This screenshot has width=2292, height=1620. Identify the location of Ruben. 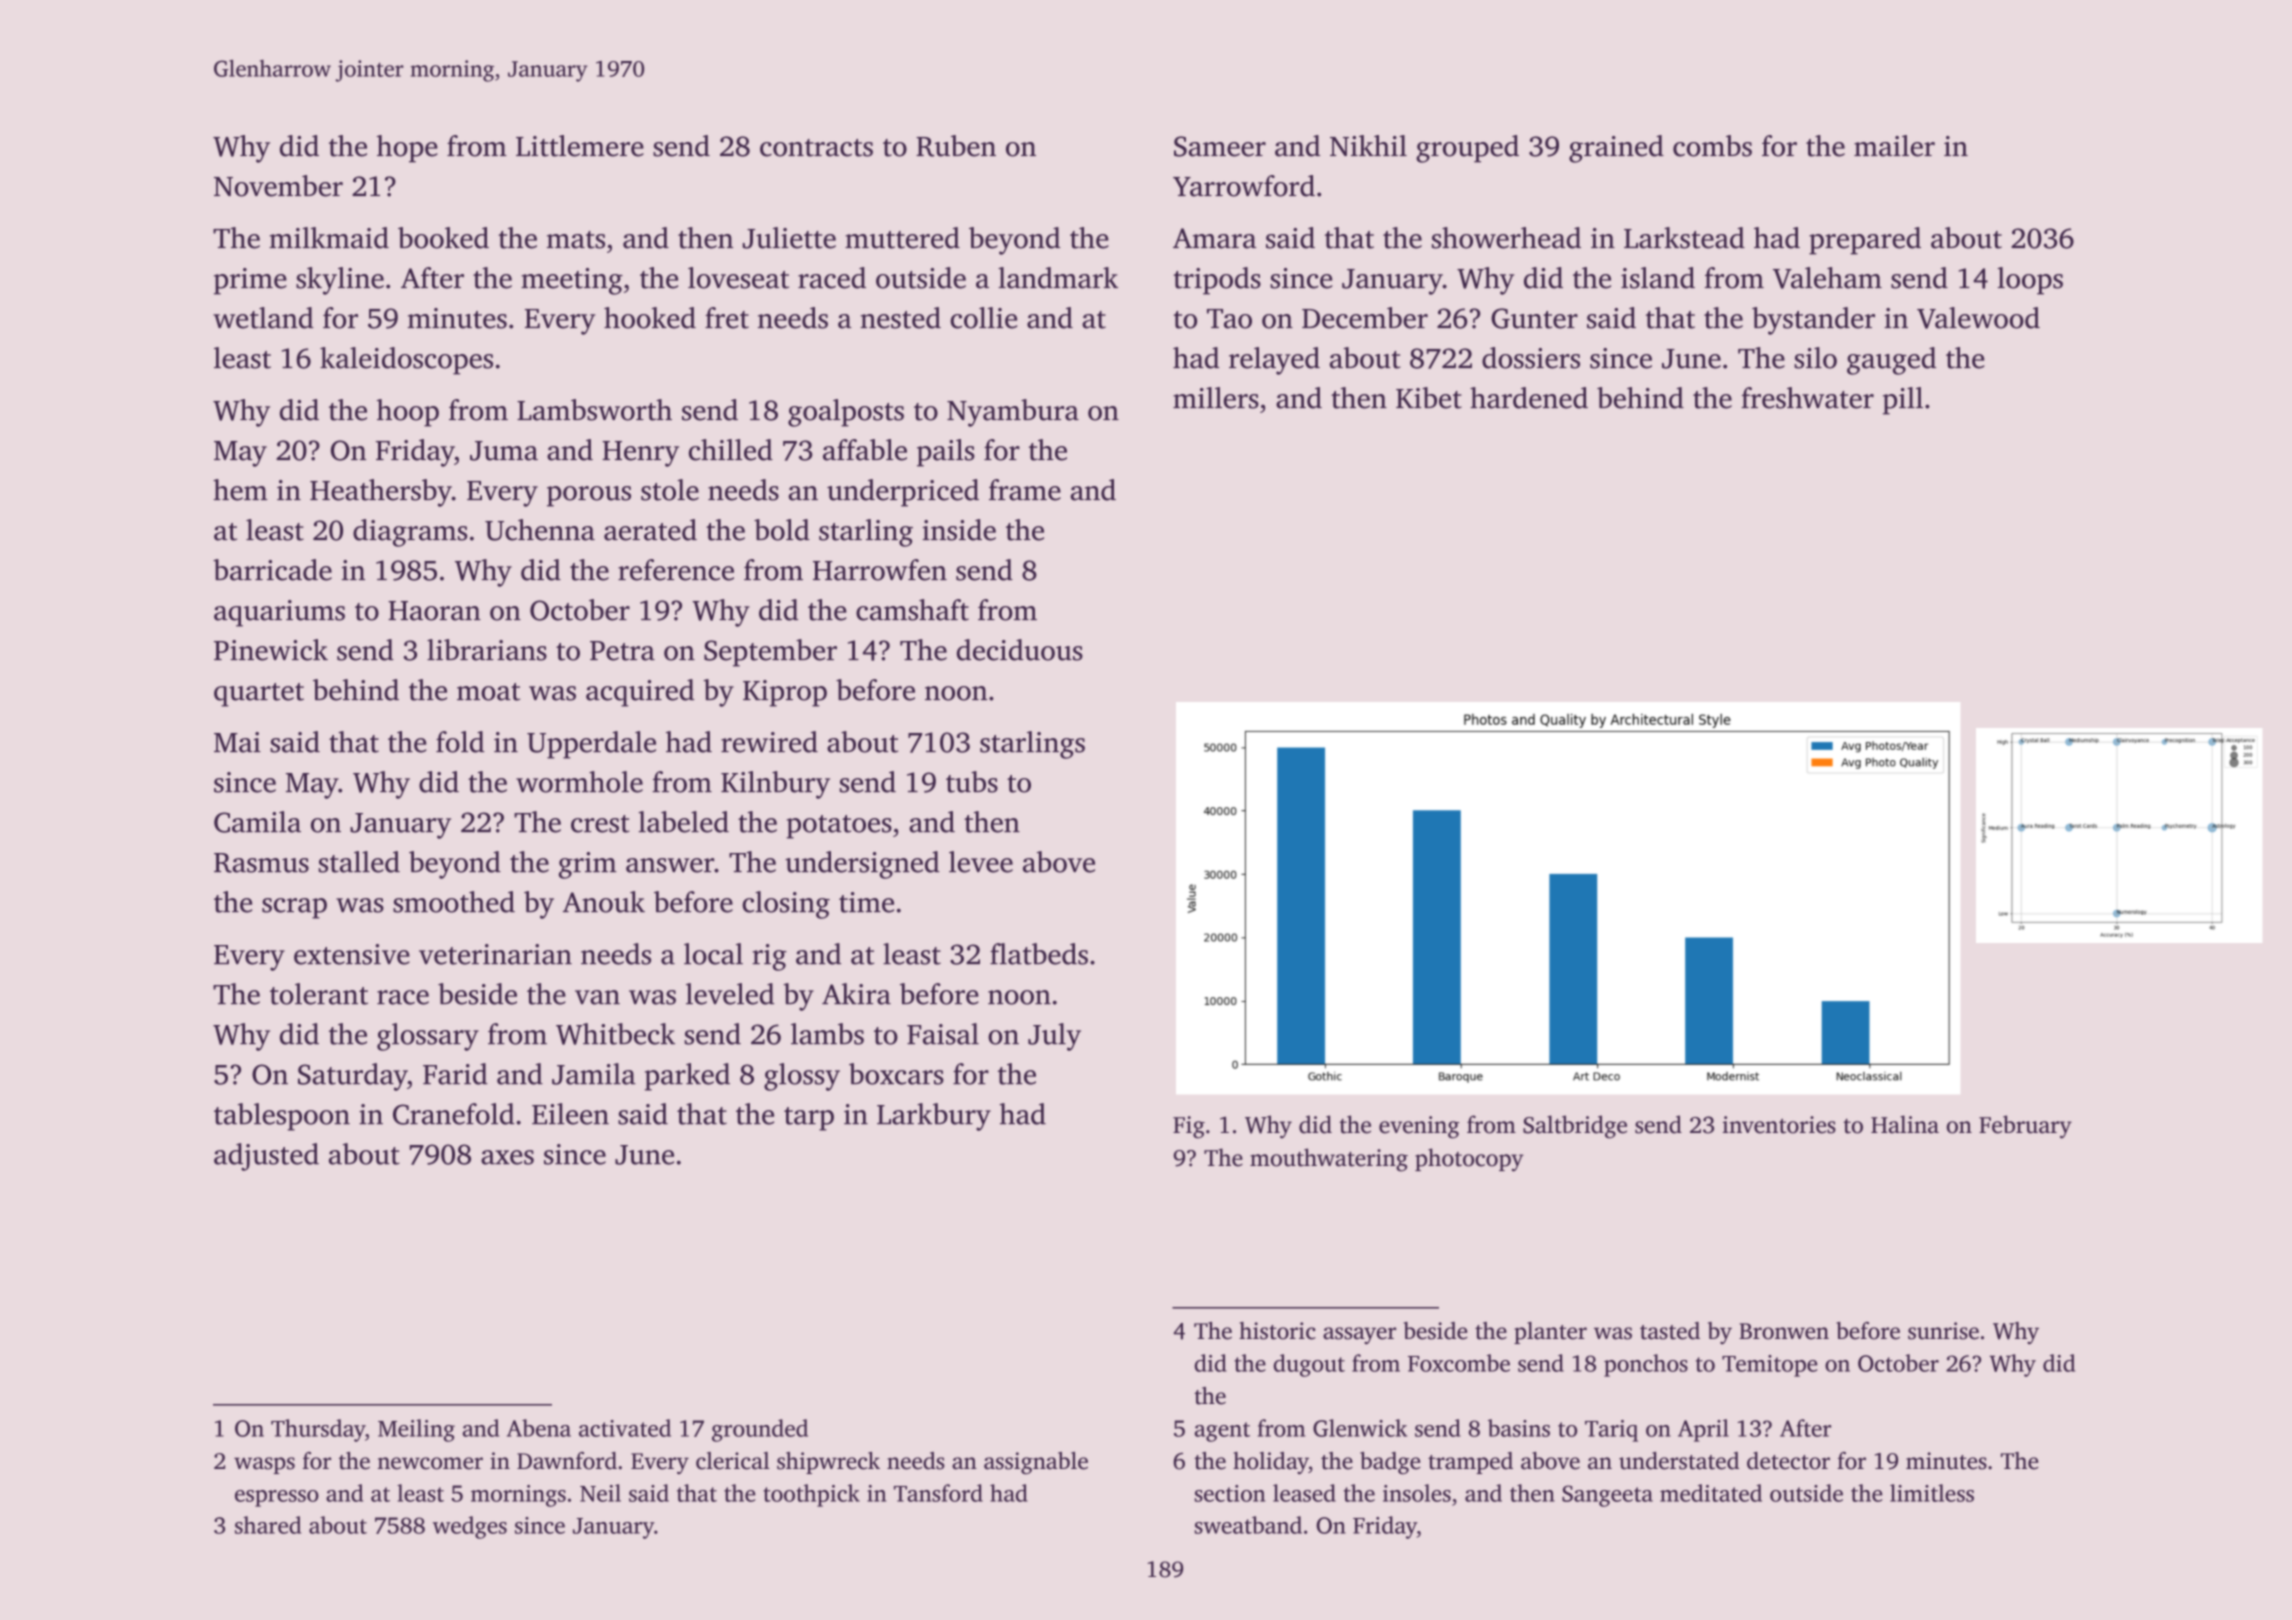
(956, 146).
